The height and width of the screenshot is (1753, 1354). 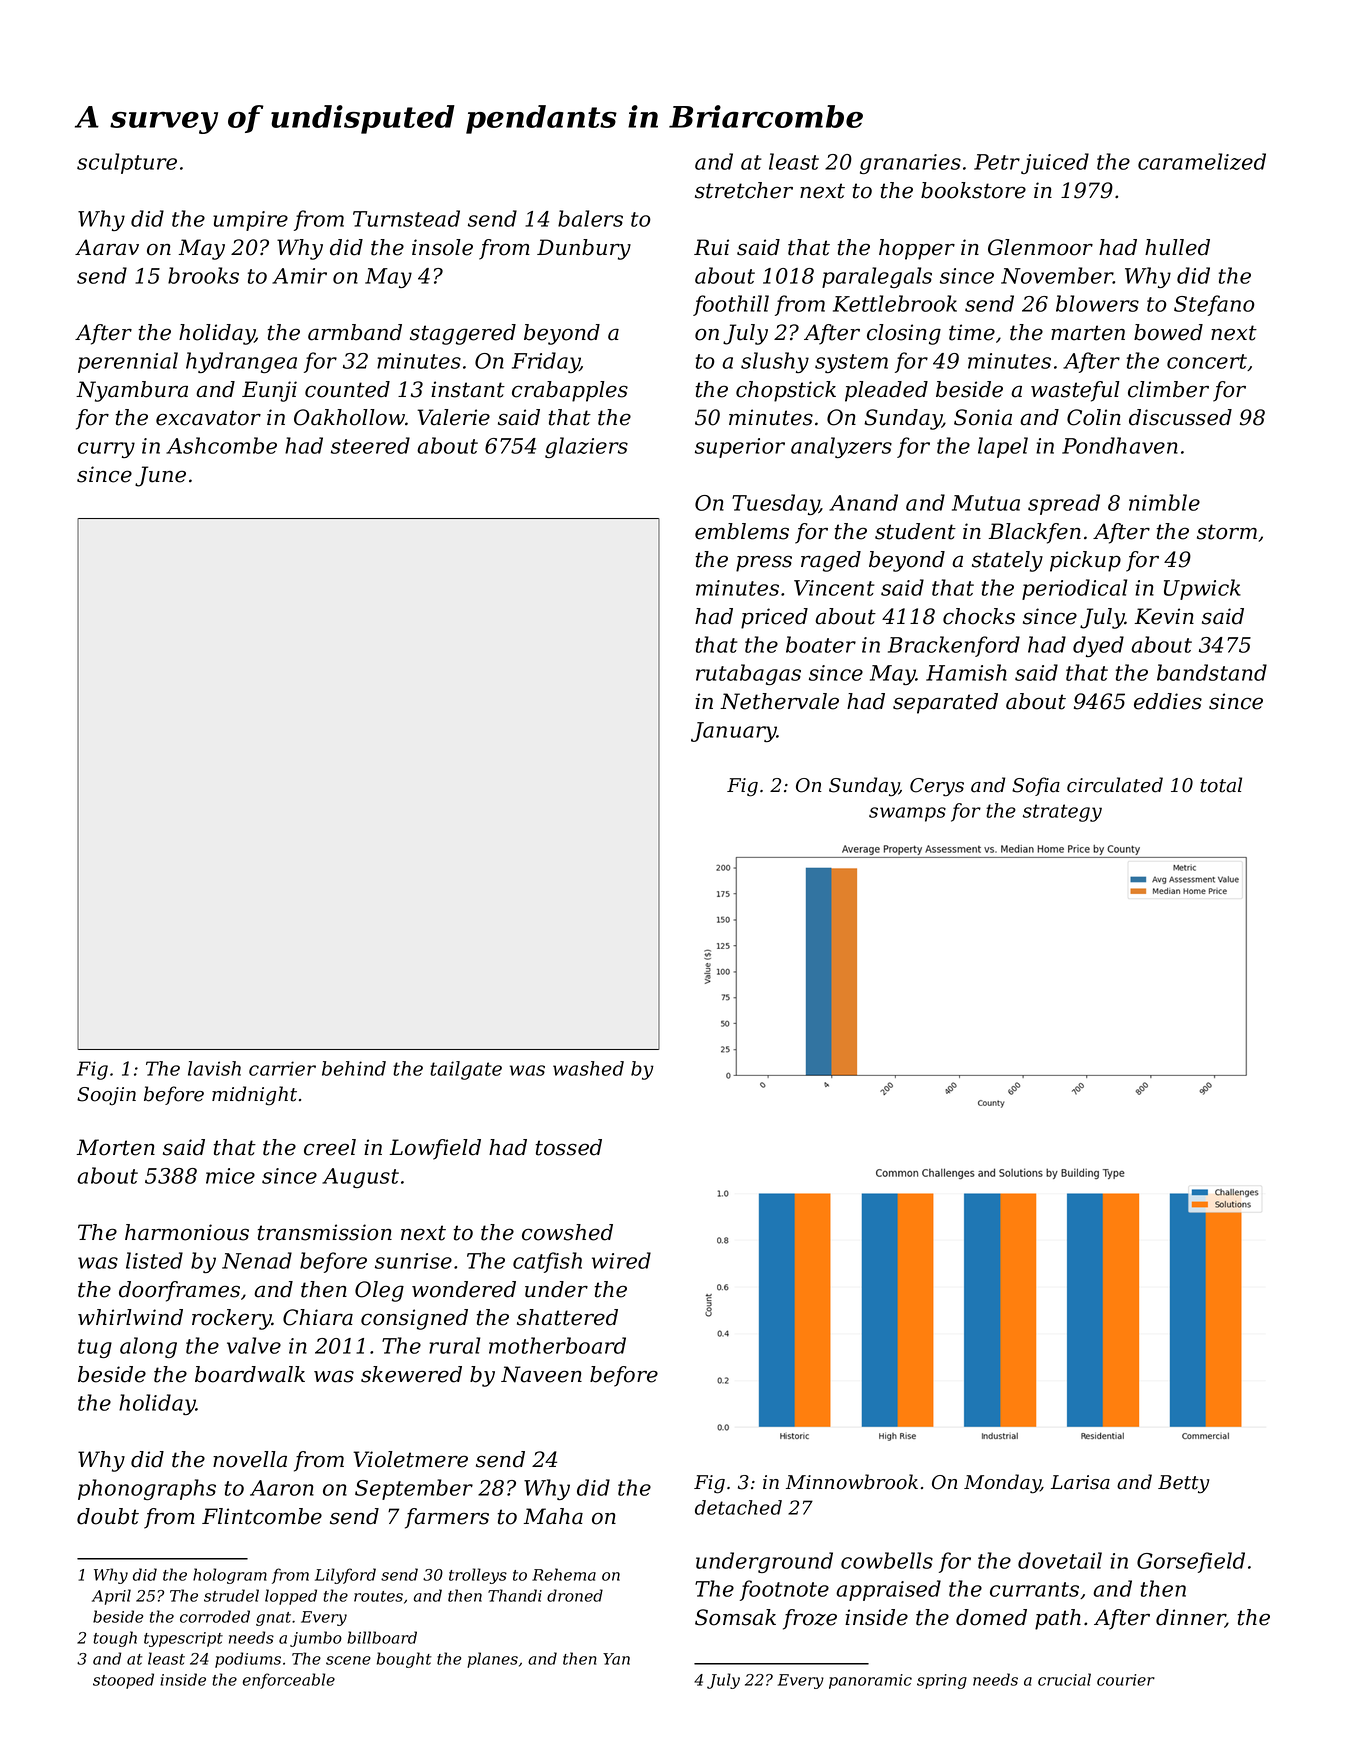 I want to click on doubt, so click(x=108, y=1516).
